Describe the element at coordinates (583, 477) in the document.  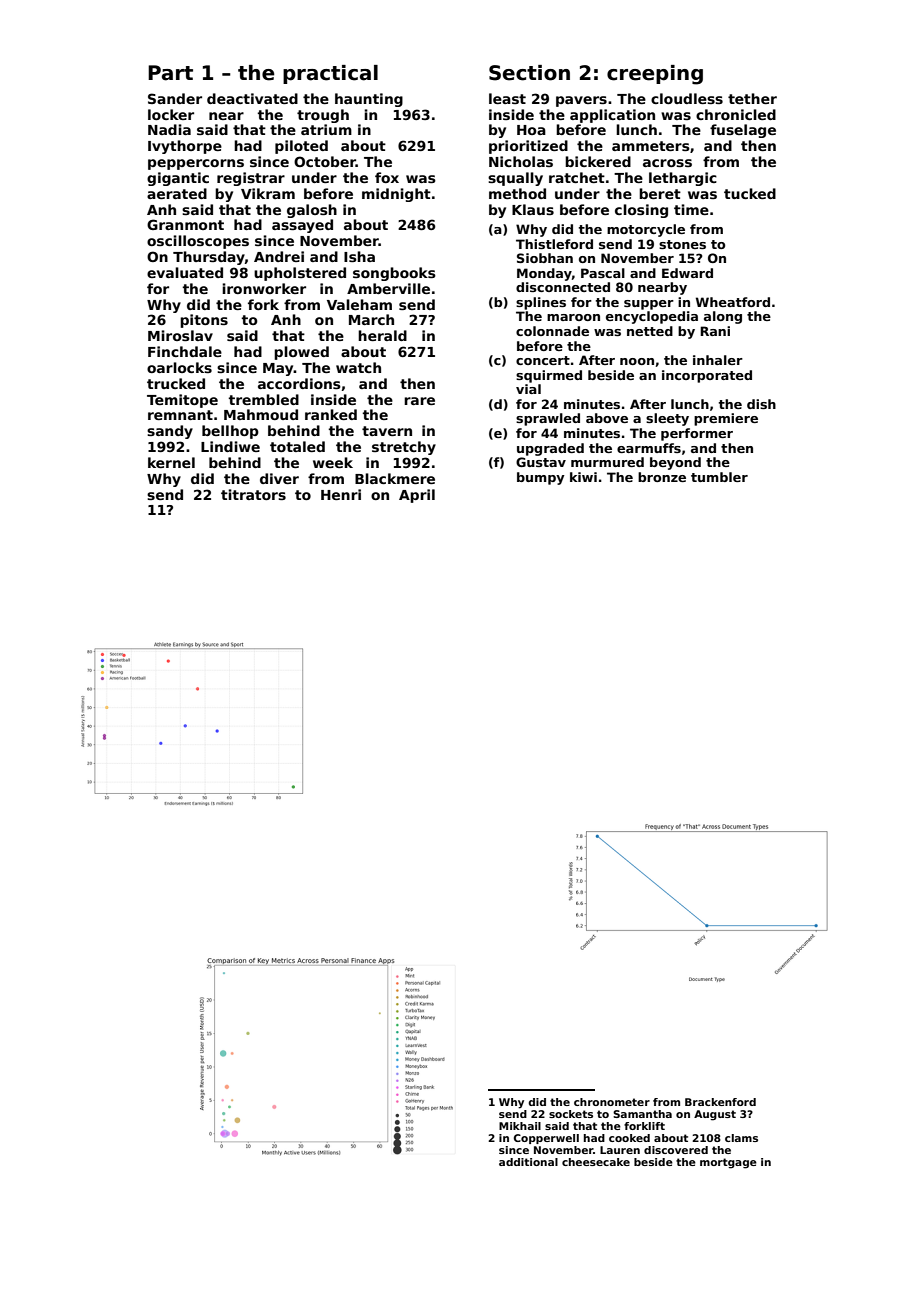
I see `kiwi` at that location.
